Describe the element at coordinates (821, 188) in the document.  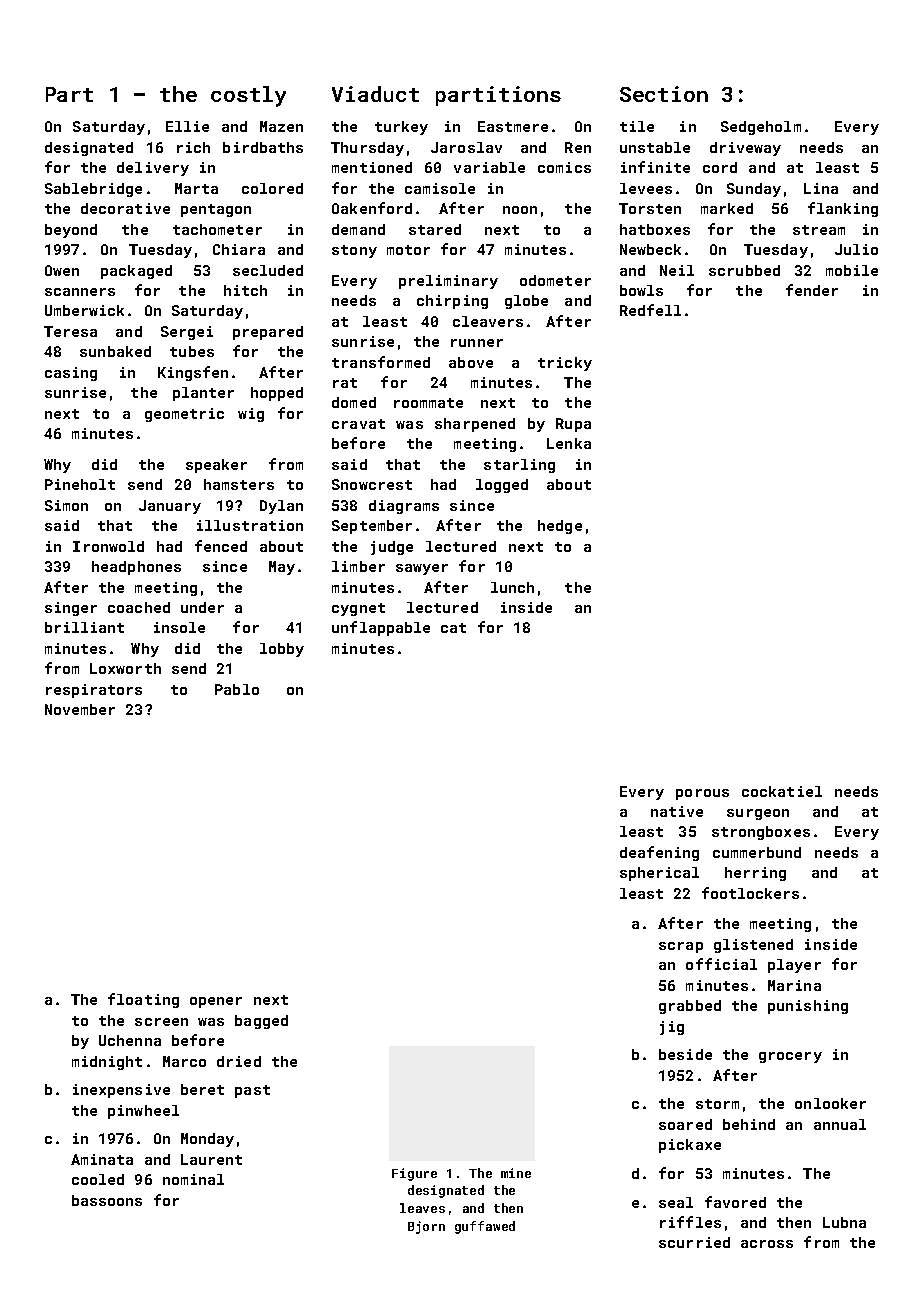
I see `Lina` at that location.
